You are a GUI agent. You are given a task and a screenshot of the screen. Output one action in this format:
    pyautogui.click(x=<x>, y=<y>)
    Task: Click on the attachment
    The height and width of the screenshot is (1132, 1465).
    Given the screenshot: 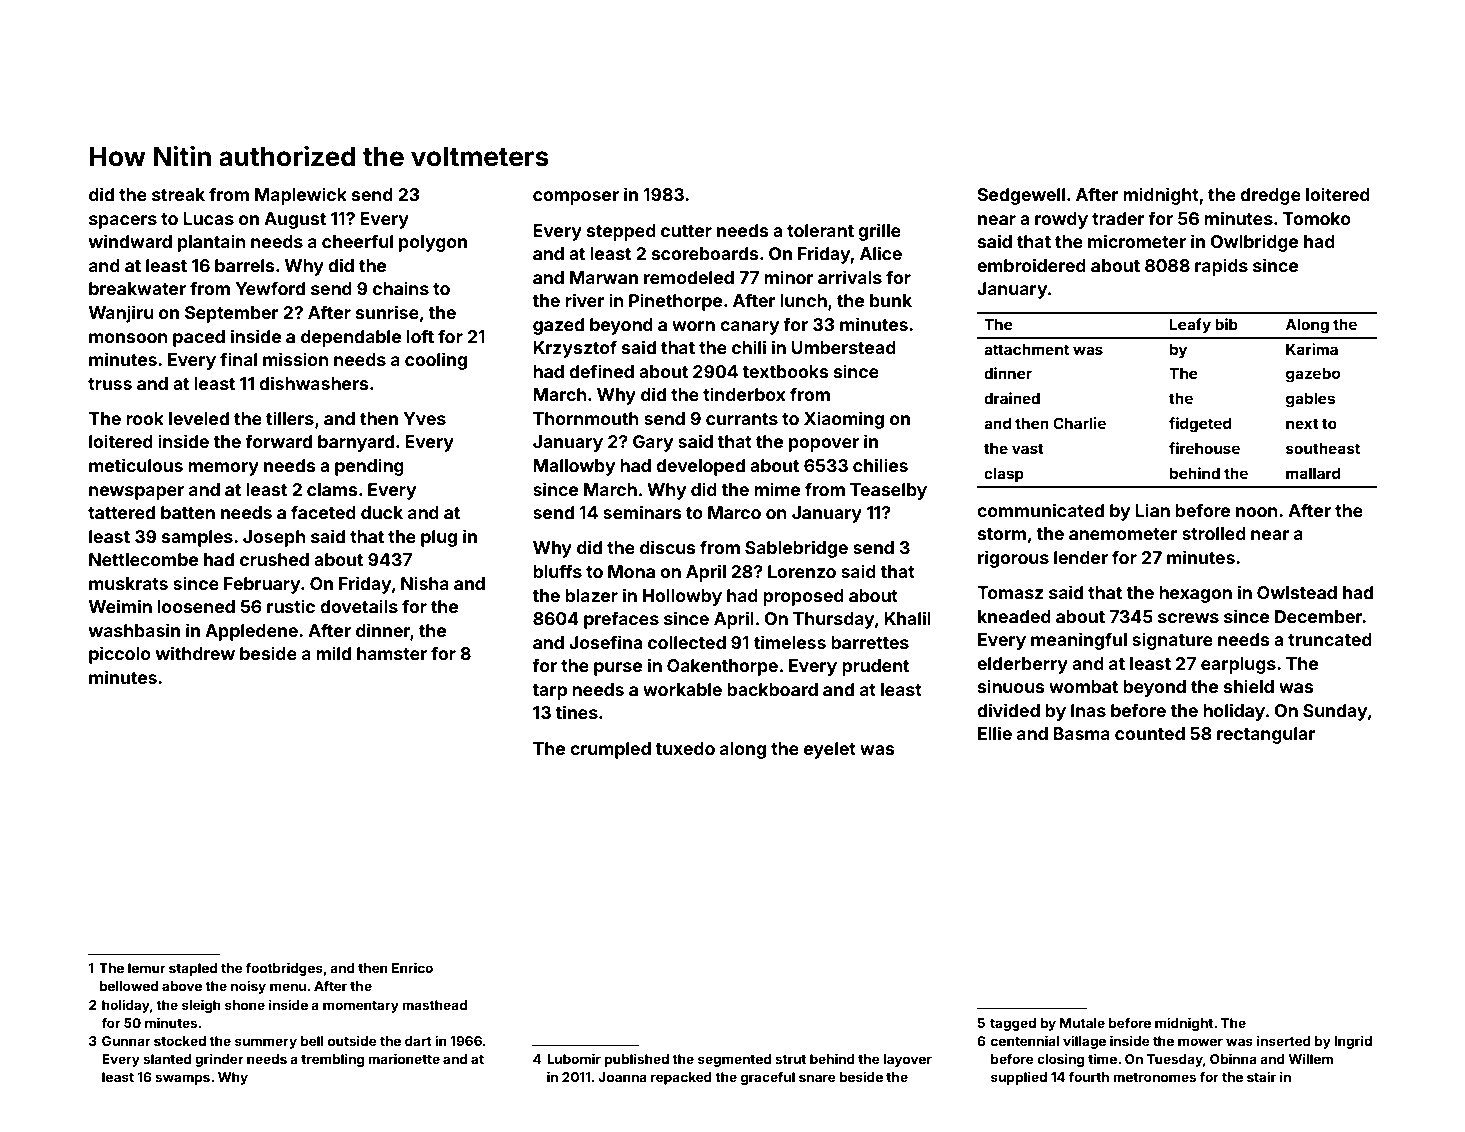 What is the action you would take?
    pyautogui.click(x=1026, y=349)
